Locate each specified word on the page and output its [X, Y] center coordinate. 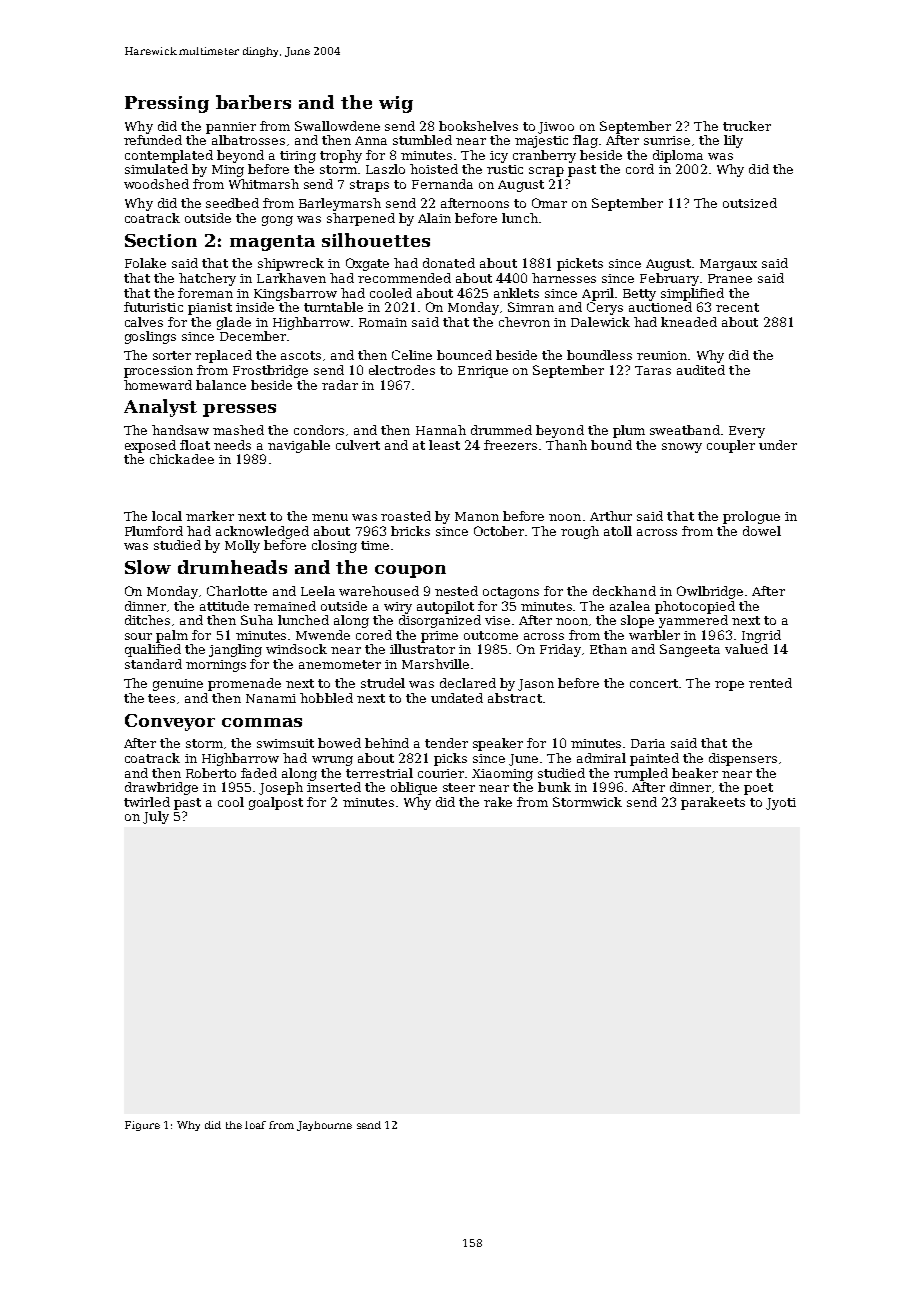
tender [446, 743]
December [253, 336]
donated [449, 263]
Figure [142, 1126]
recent [737, 307]
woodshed [156, 184]
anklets [516, 293]
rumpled [641, 774]
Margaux [728, 265]
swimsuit [285, 743]
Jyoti [781, 804]
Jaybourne [324, 1126]
